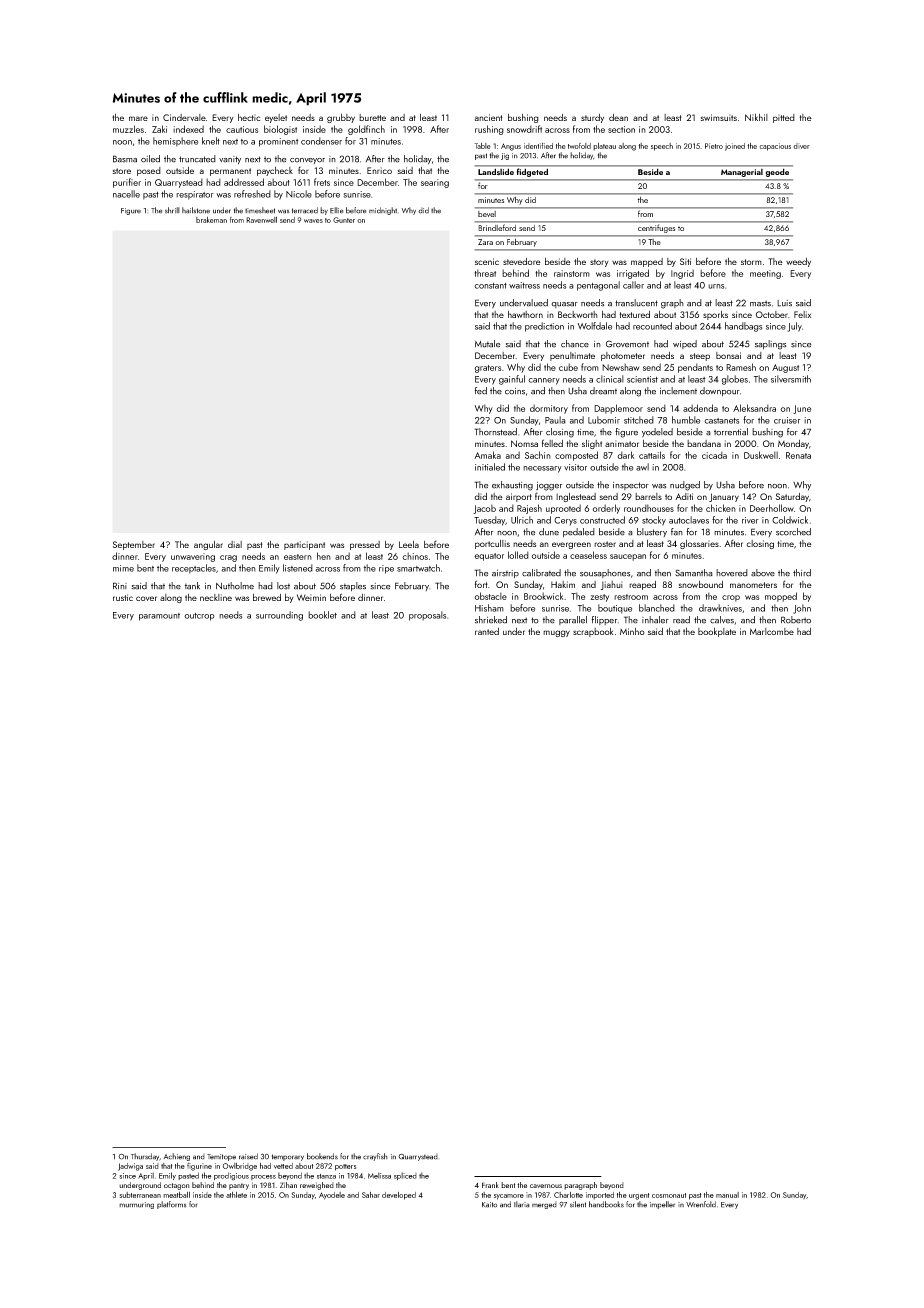 The image size is (924, 1308). Describe the element at coordinates (565, 305) in the image. I see `quasar` at that location.
